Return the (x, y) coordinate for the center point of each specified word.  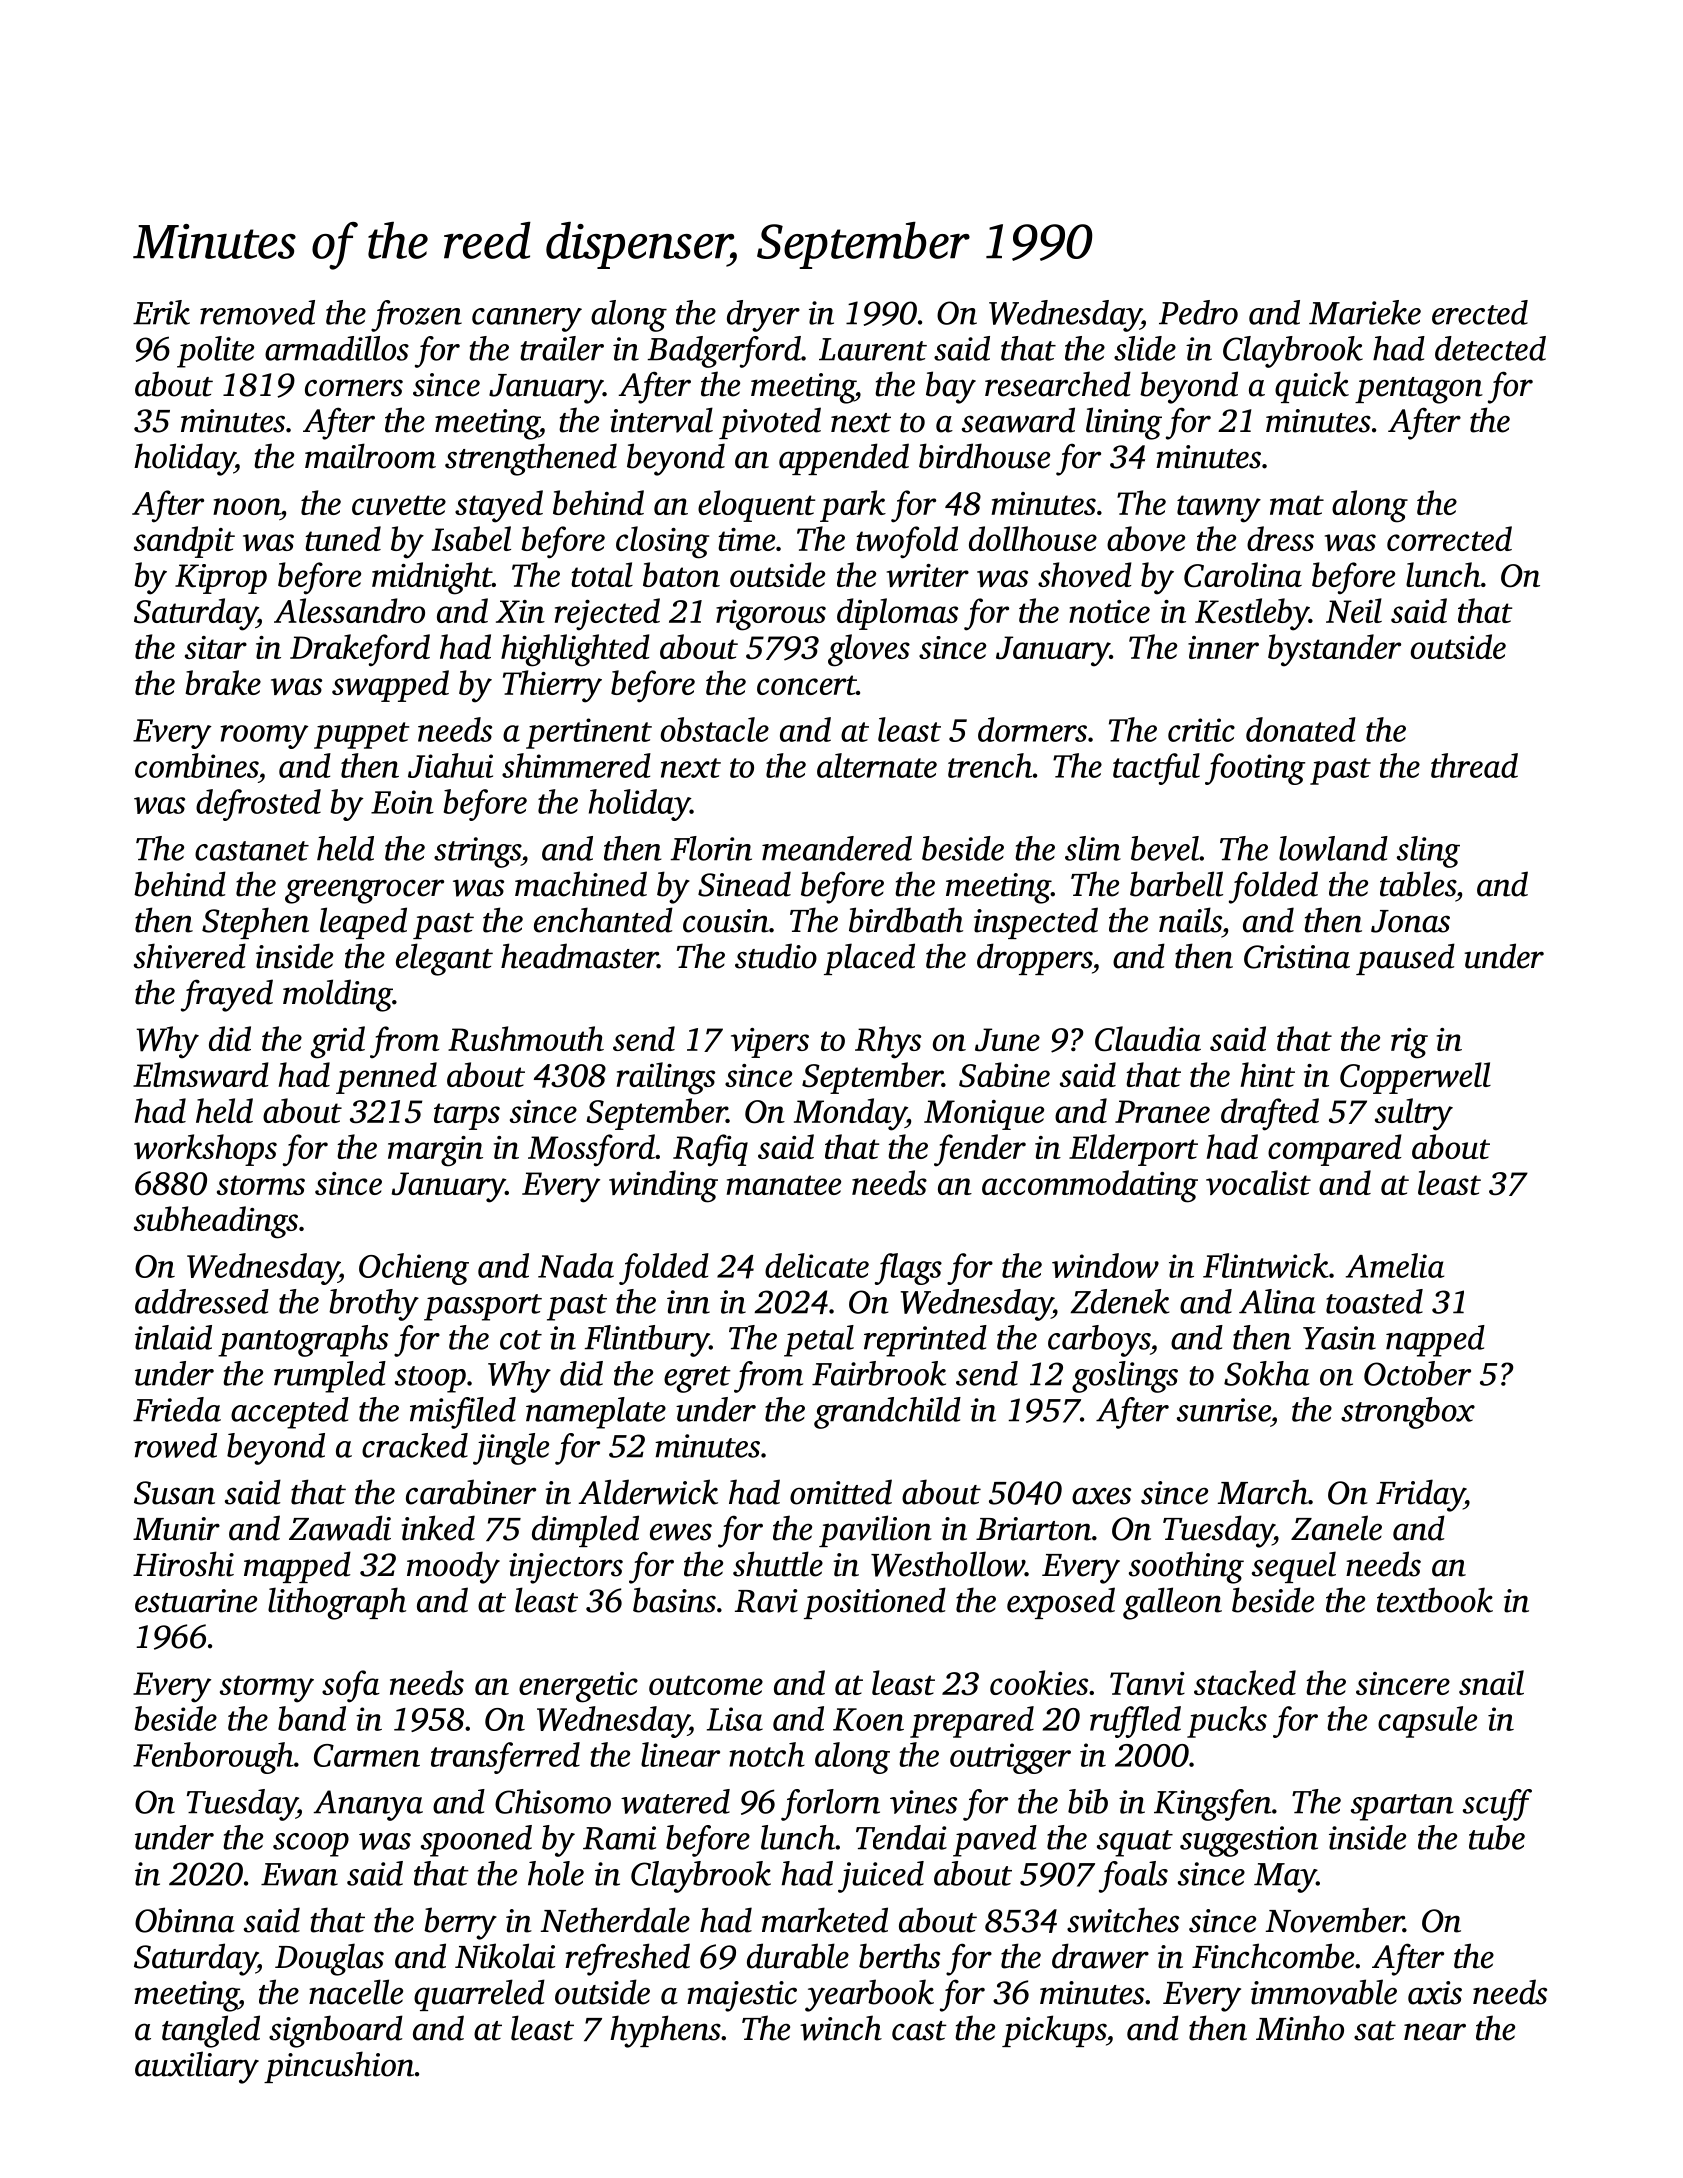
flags (908, 1269)
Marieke (1365, 312)
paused (1405, 959)
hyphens (665, 2031)
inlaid (173, 1337)
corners (354, 388)
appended (844, 459)
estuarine (196, 1601)
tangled (211, 2031)
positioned (875, 1603)
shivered (190, 956)
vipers (770, 1043)
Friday (1420, 1495)
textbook (1435, 1600)
